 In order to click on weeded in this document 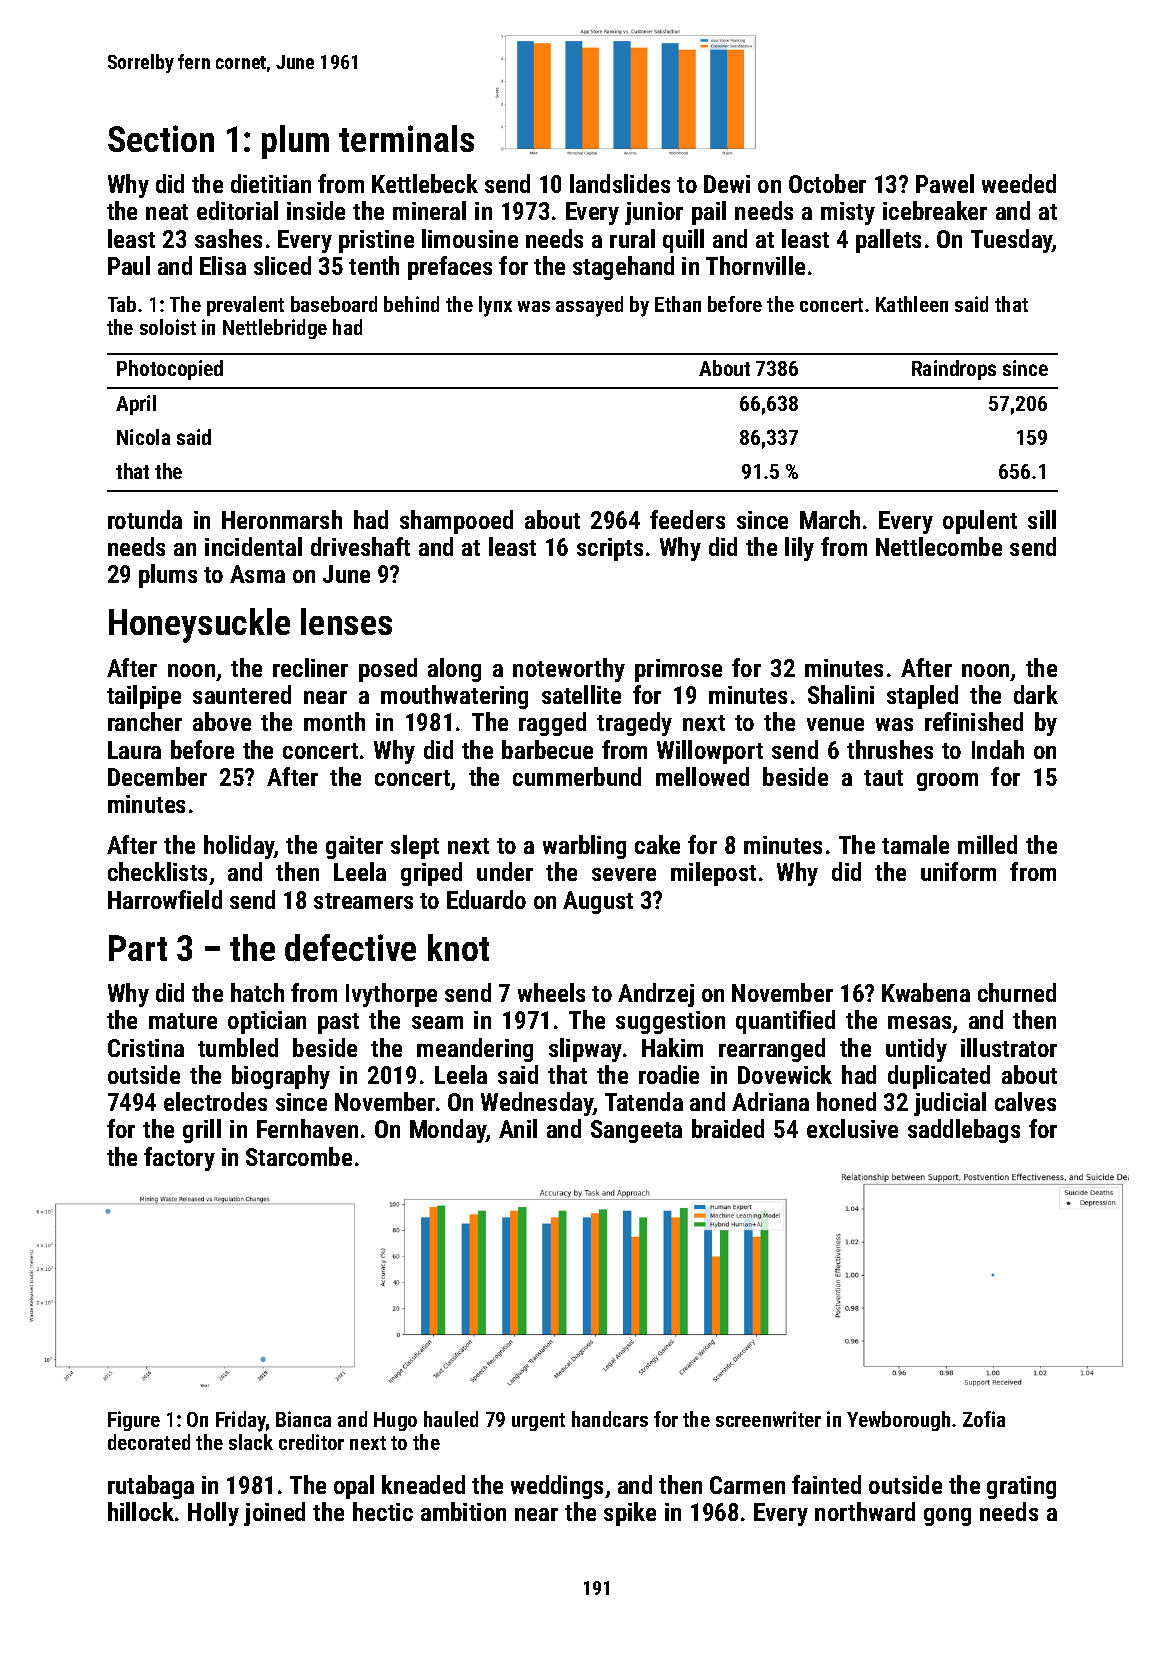, I will do `click(1019, 183)`.
